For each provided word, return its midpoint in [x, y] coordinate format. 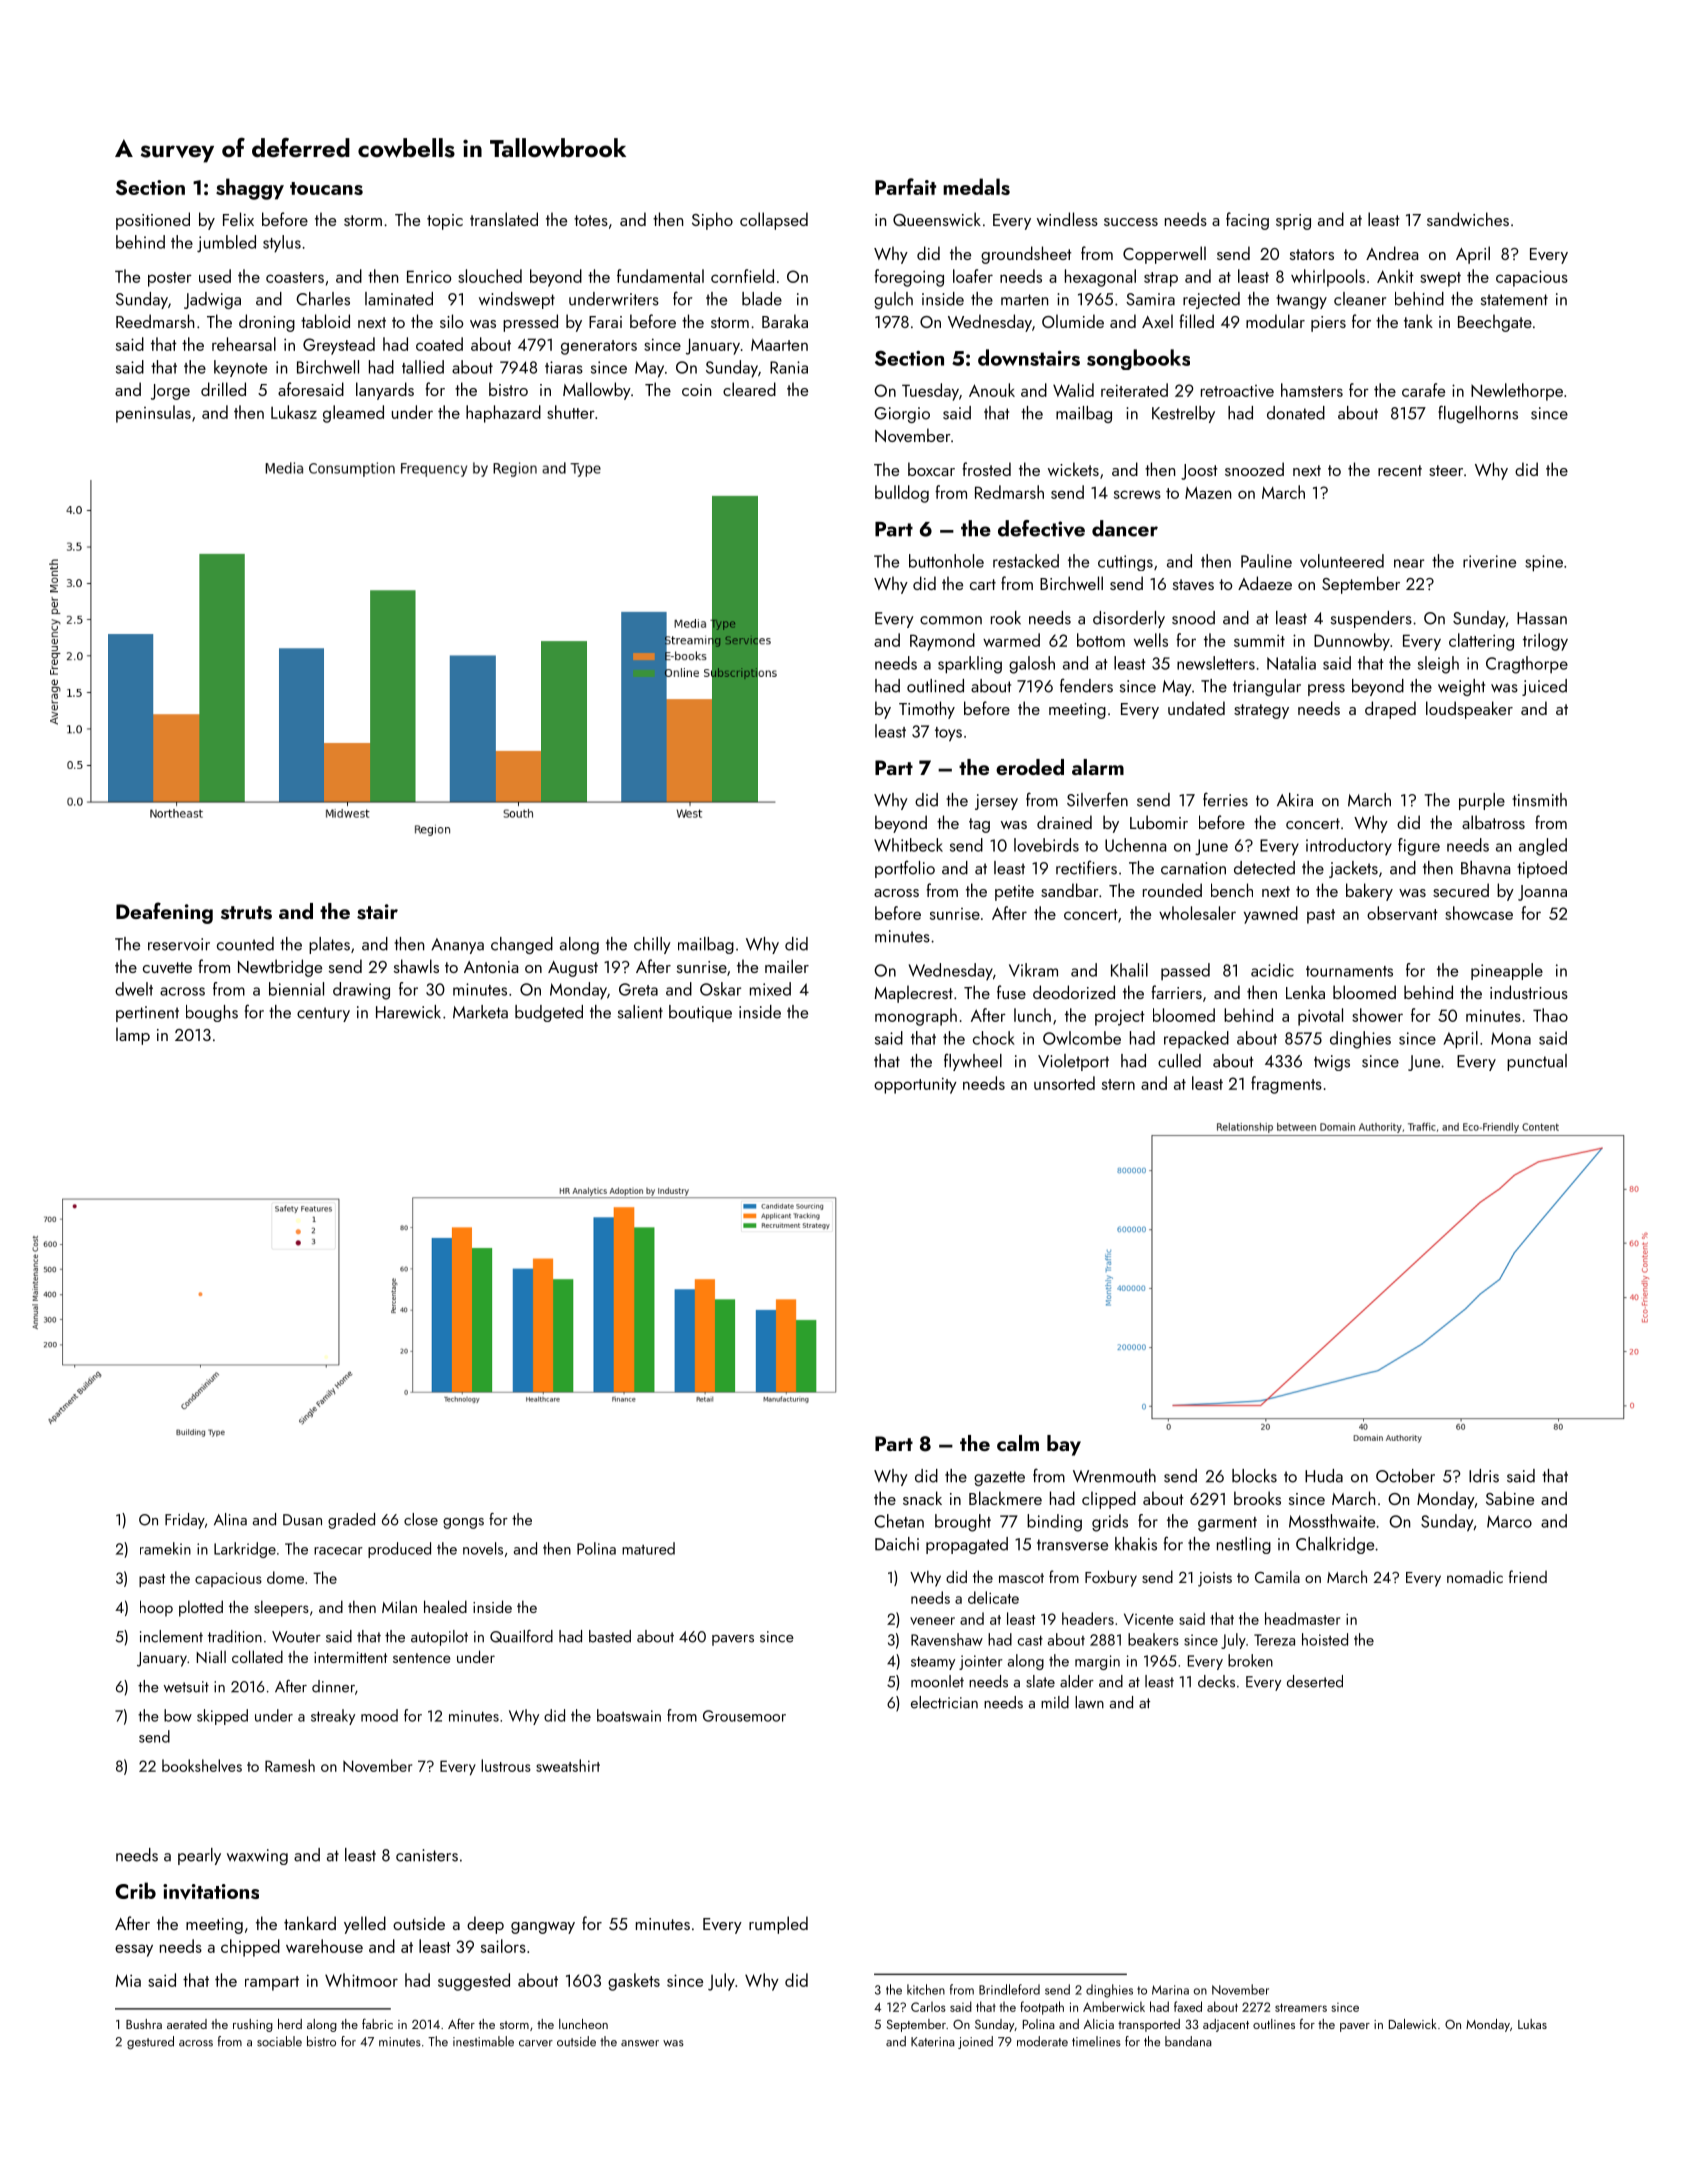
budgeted [549, 1013]
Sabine [1510, 1498]
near [1409, 563]
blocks [1254, 1476]
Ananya [457, 946]
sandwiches [1468, 219]
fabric [377, 2023]
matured [648, 1548]
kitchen [926, 1989]
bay [1064, 1445]
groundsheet [1026, 255]
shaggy [250, 189]
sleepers [281, 1608]
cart [983, 584]
